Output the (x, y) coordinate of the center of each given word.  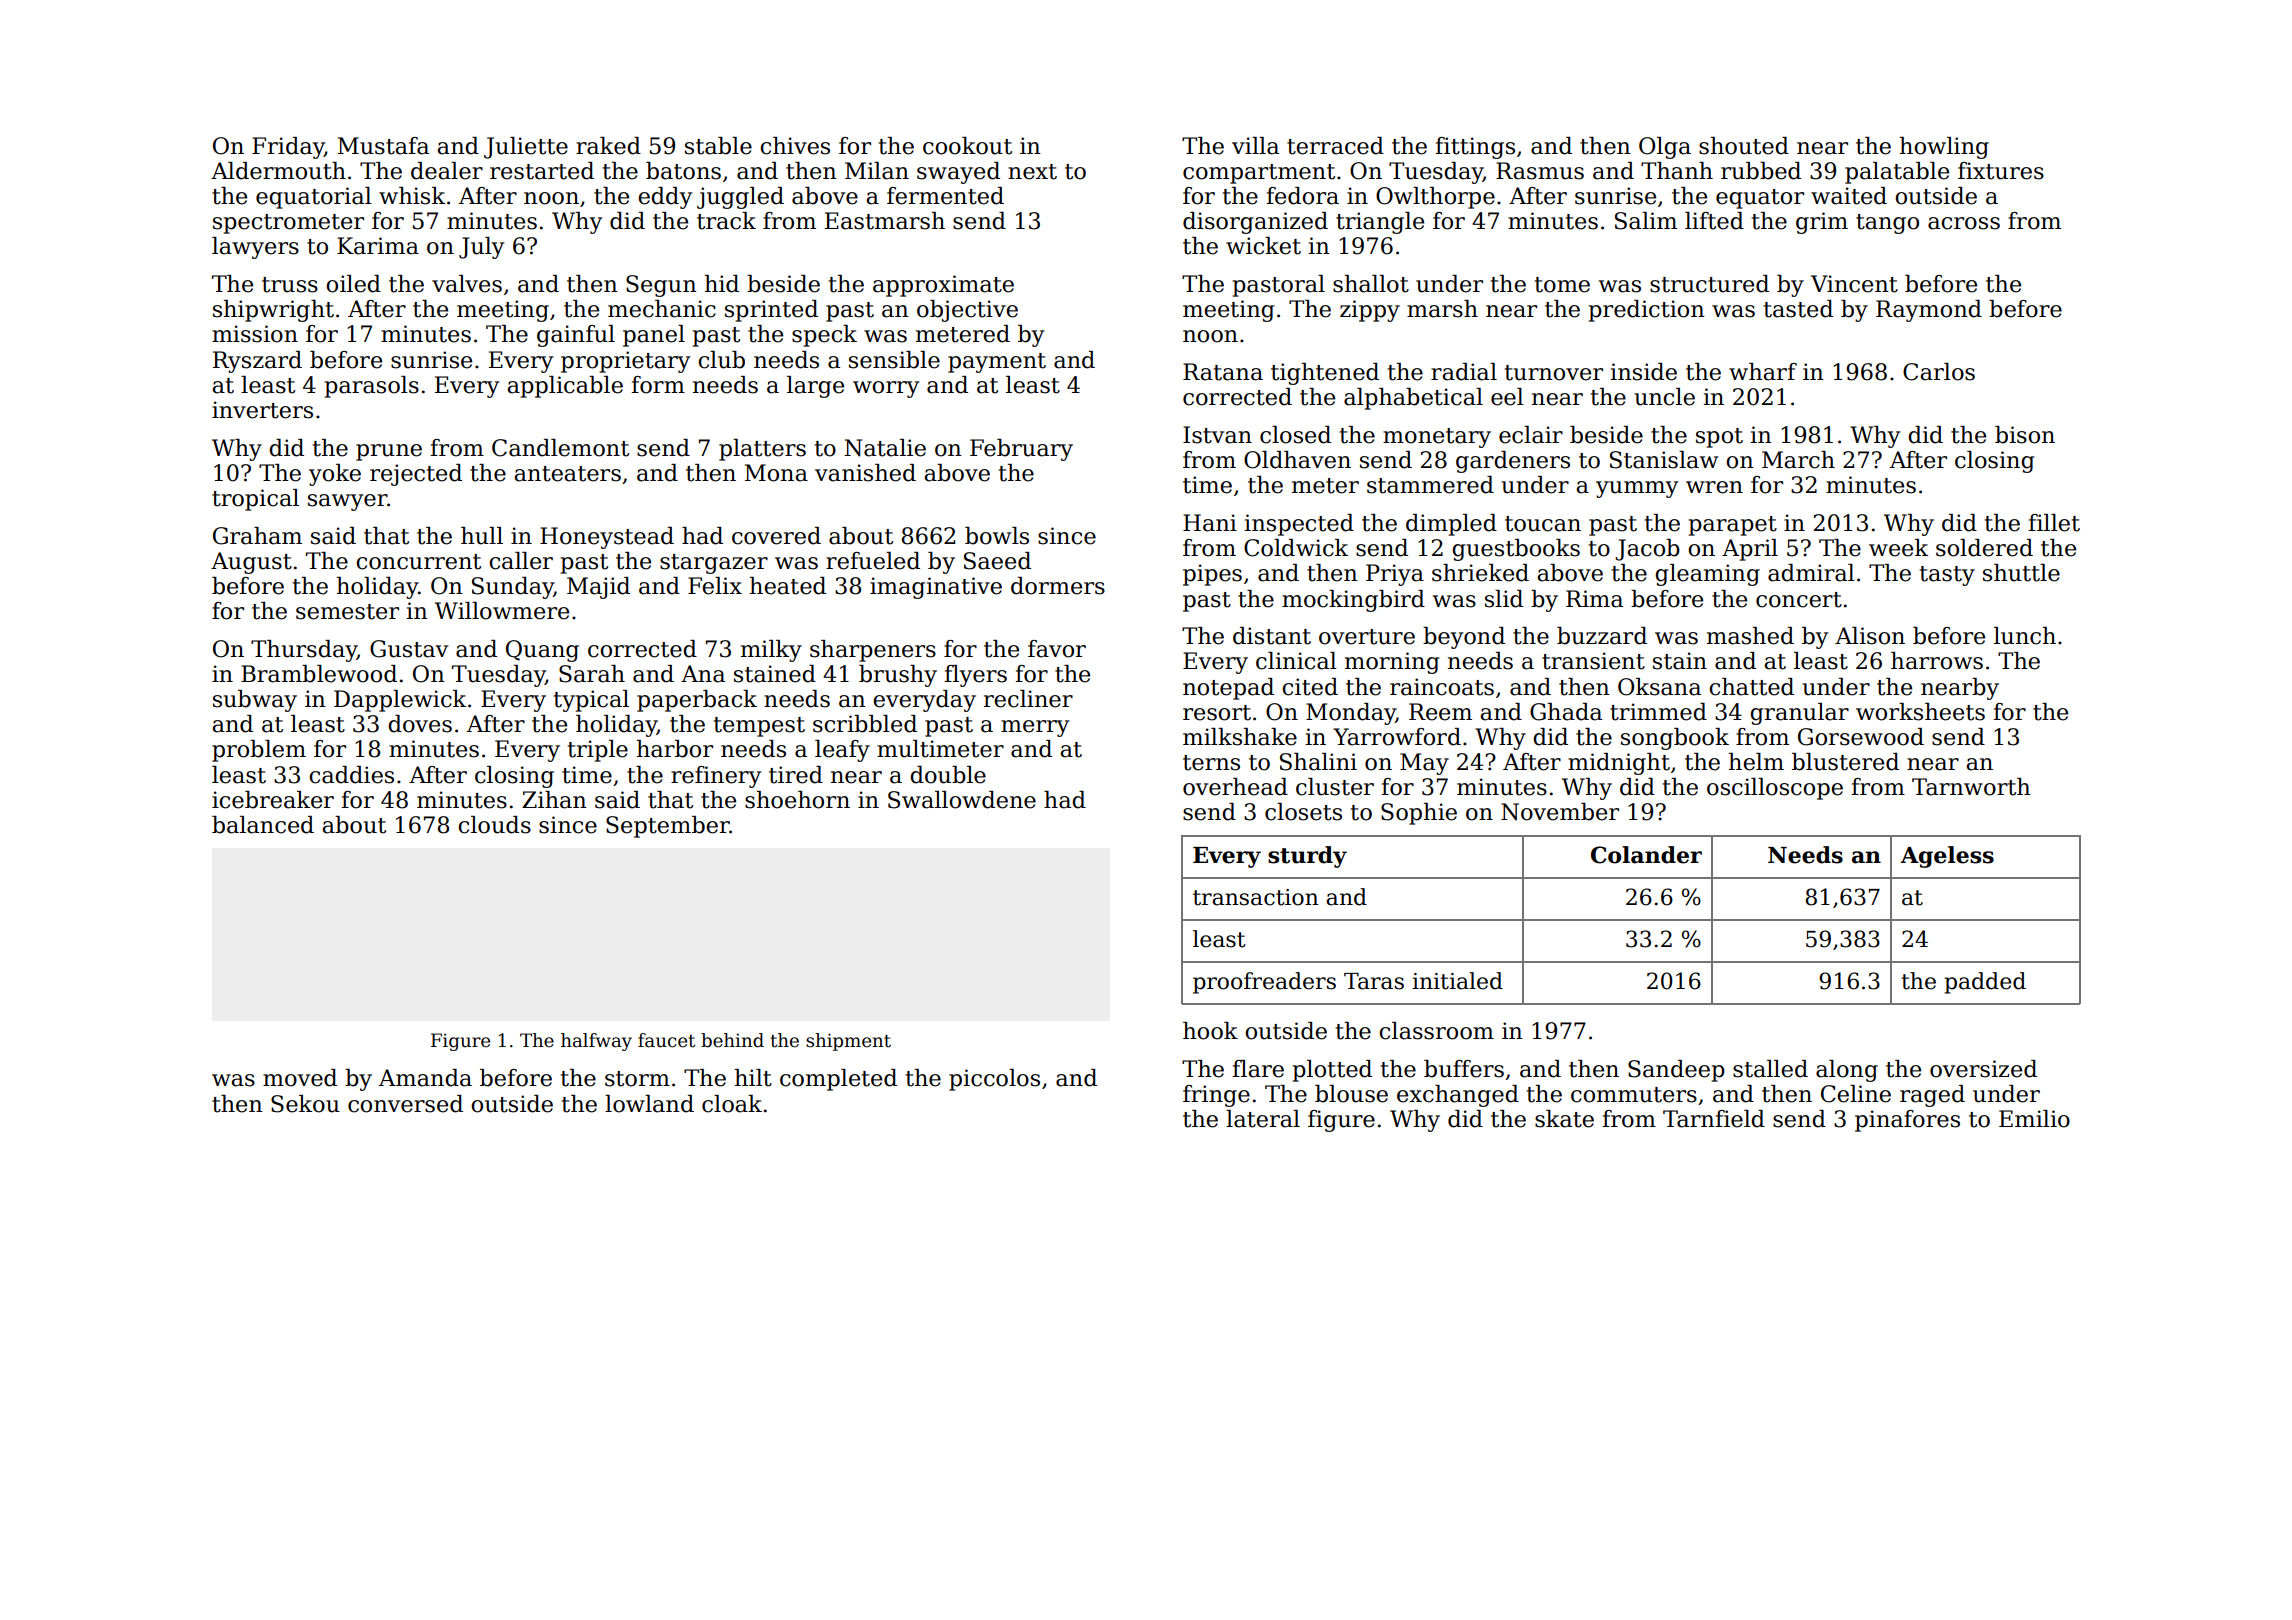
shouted (1744, 146)
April (1750, 550)
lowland (649, 1104)
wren (1714, 487)
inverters (262, 410)
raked (608, 146)
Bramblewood (319, 674)
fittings (1475, 148)
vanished (865, 473)
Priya (1395, 575)
